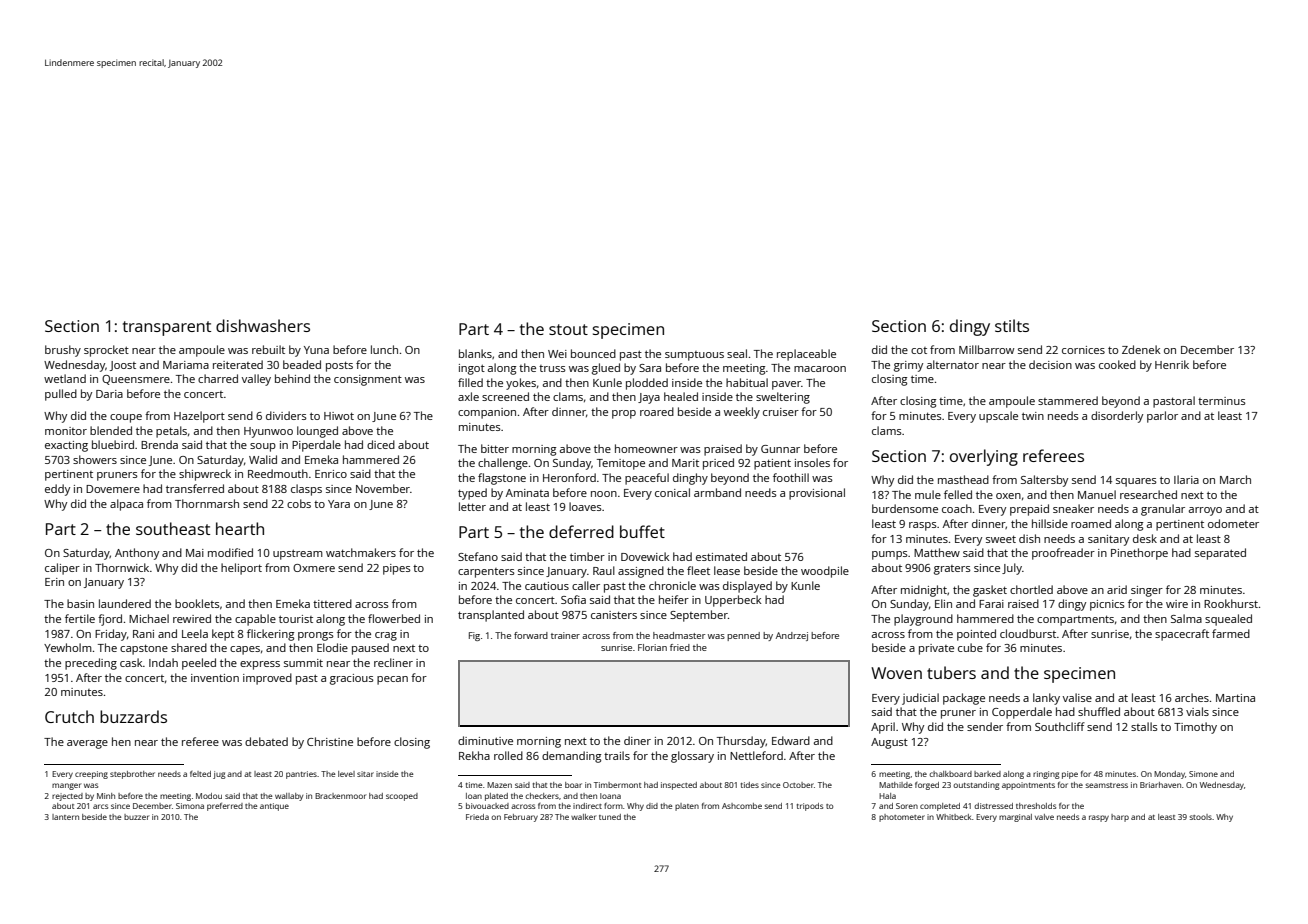 This screenshot has height=924, width=1308. I want to click on Dovemere, so click(113, 489).
